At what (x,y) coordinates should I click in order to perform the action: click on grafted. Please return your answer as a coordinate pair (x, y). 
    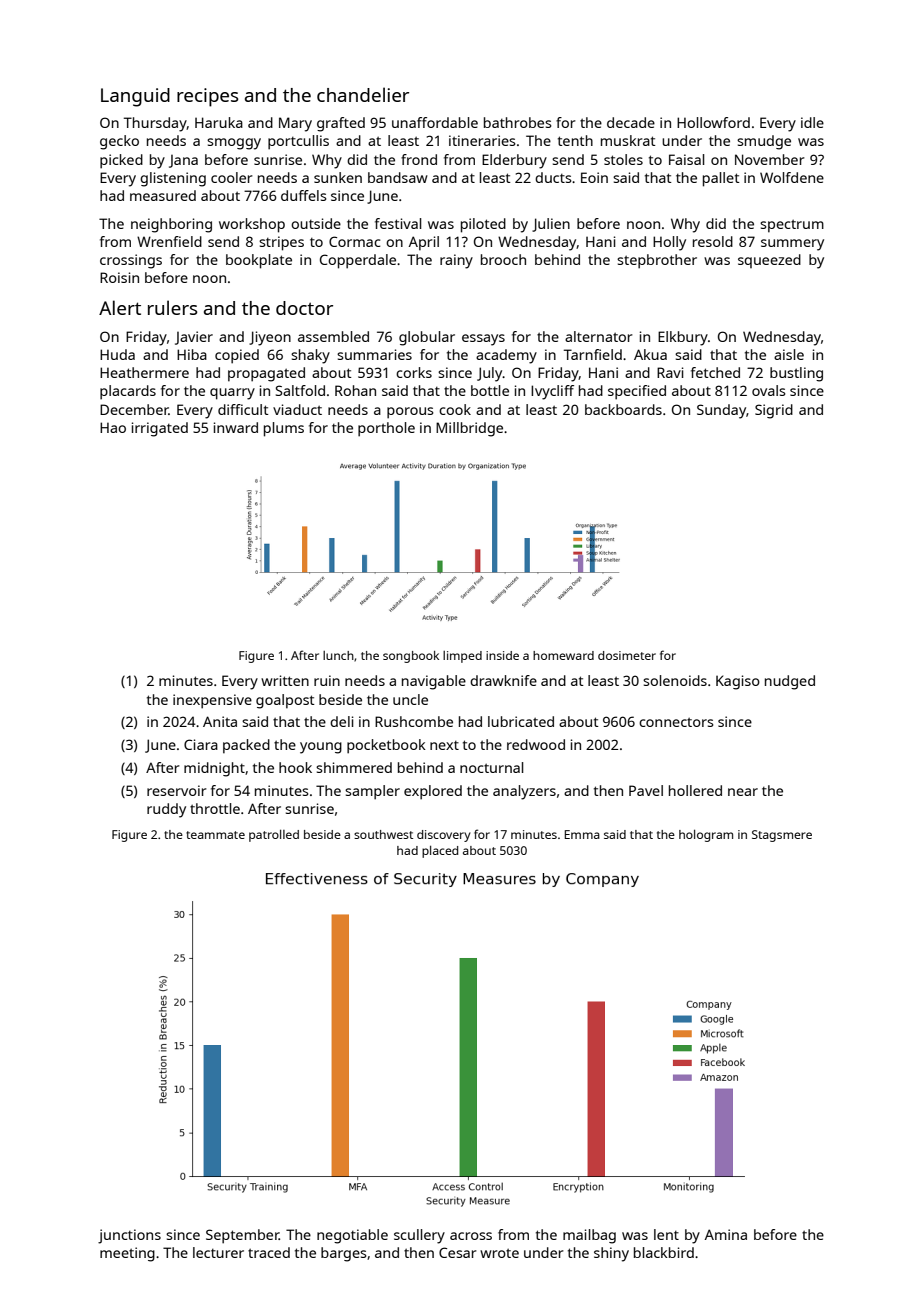
    Looking at the image, I should click on (341, 124).
